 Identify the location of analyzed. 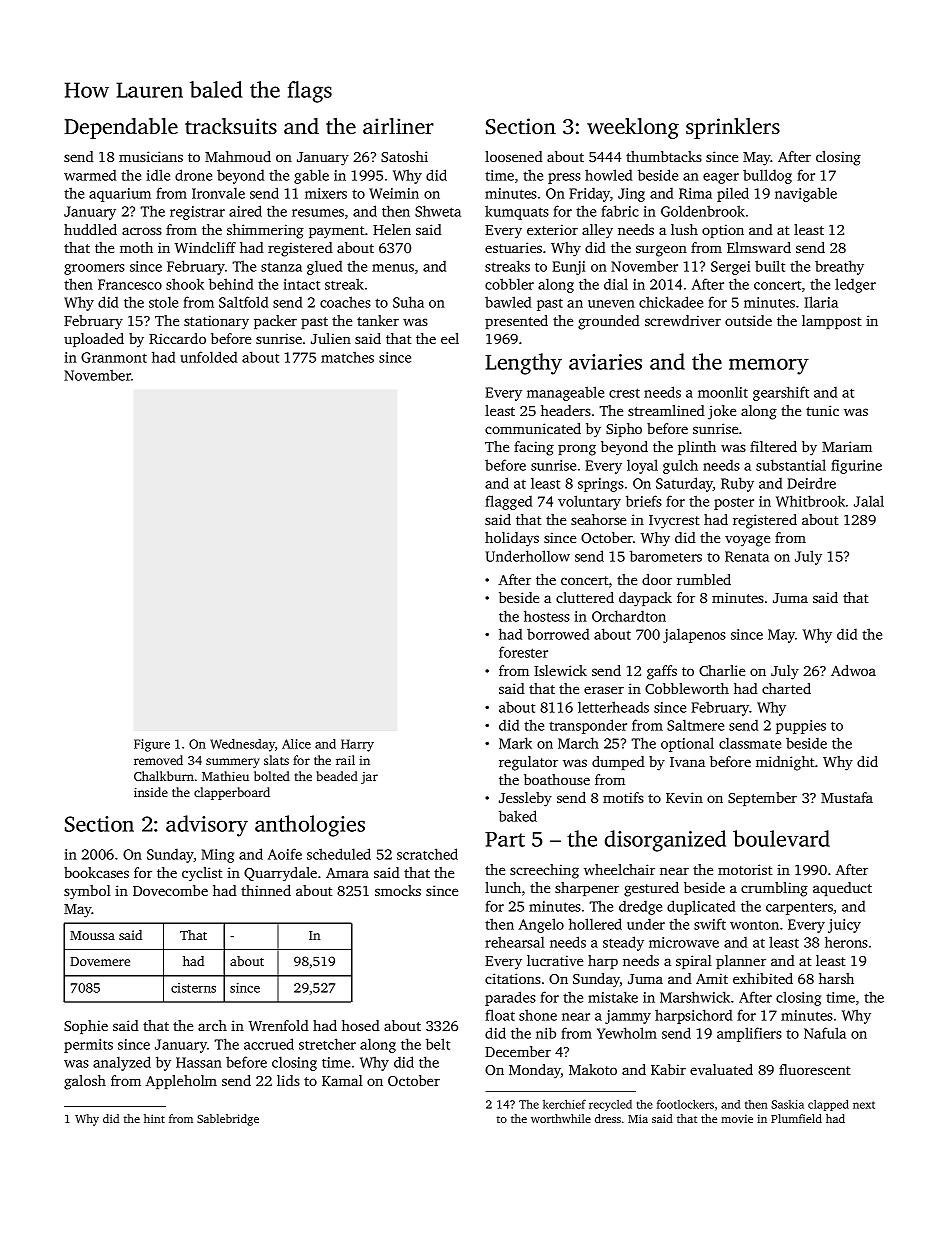
(122, 1063).
